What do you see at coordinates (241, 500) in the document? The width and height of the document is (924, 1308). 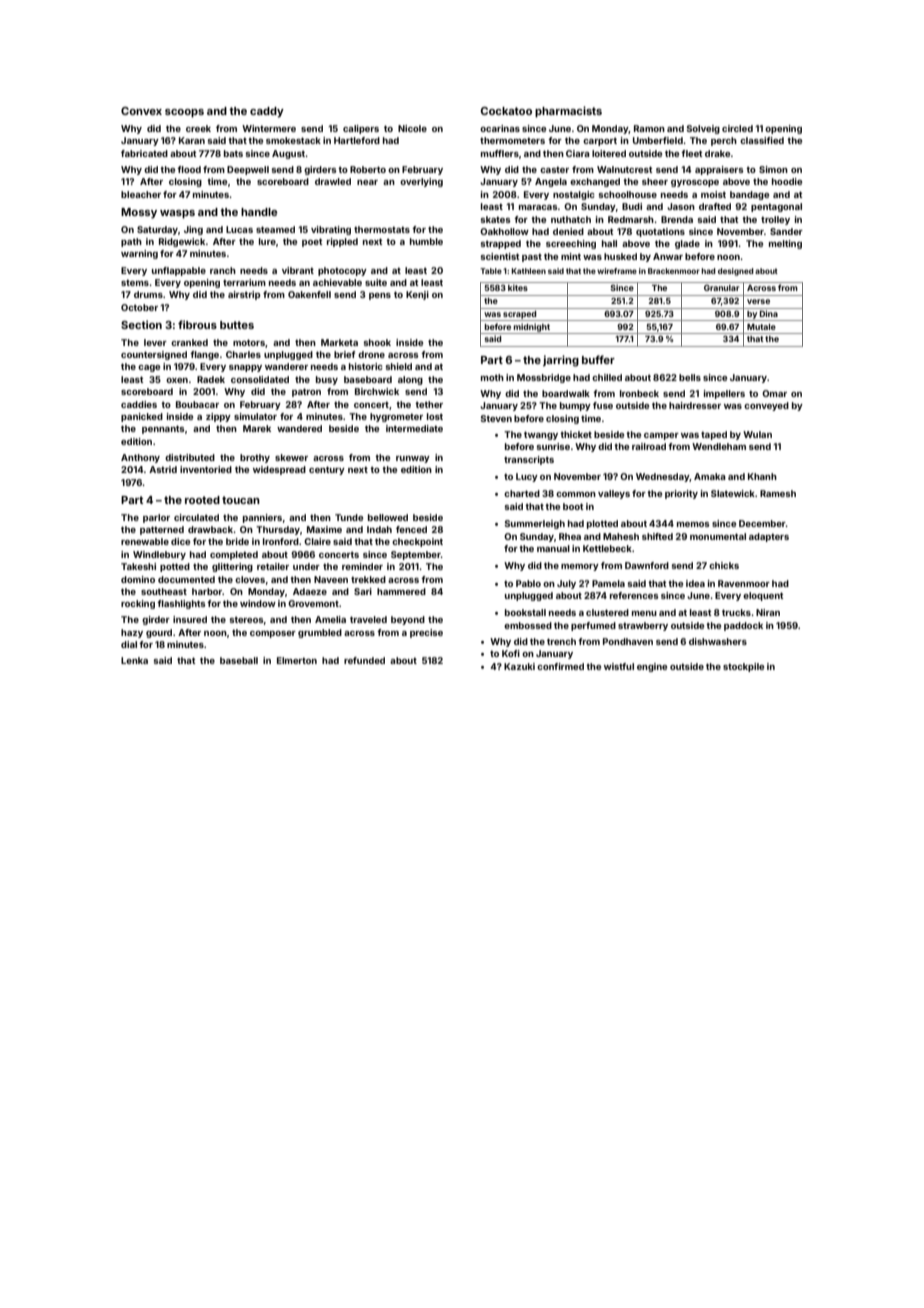 I see `toucan` at bounding box center [241, 500].
